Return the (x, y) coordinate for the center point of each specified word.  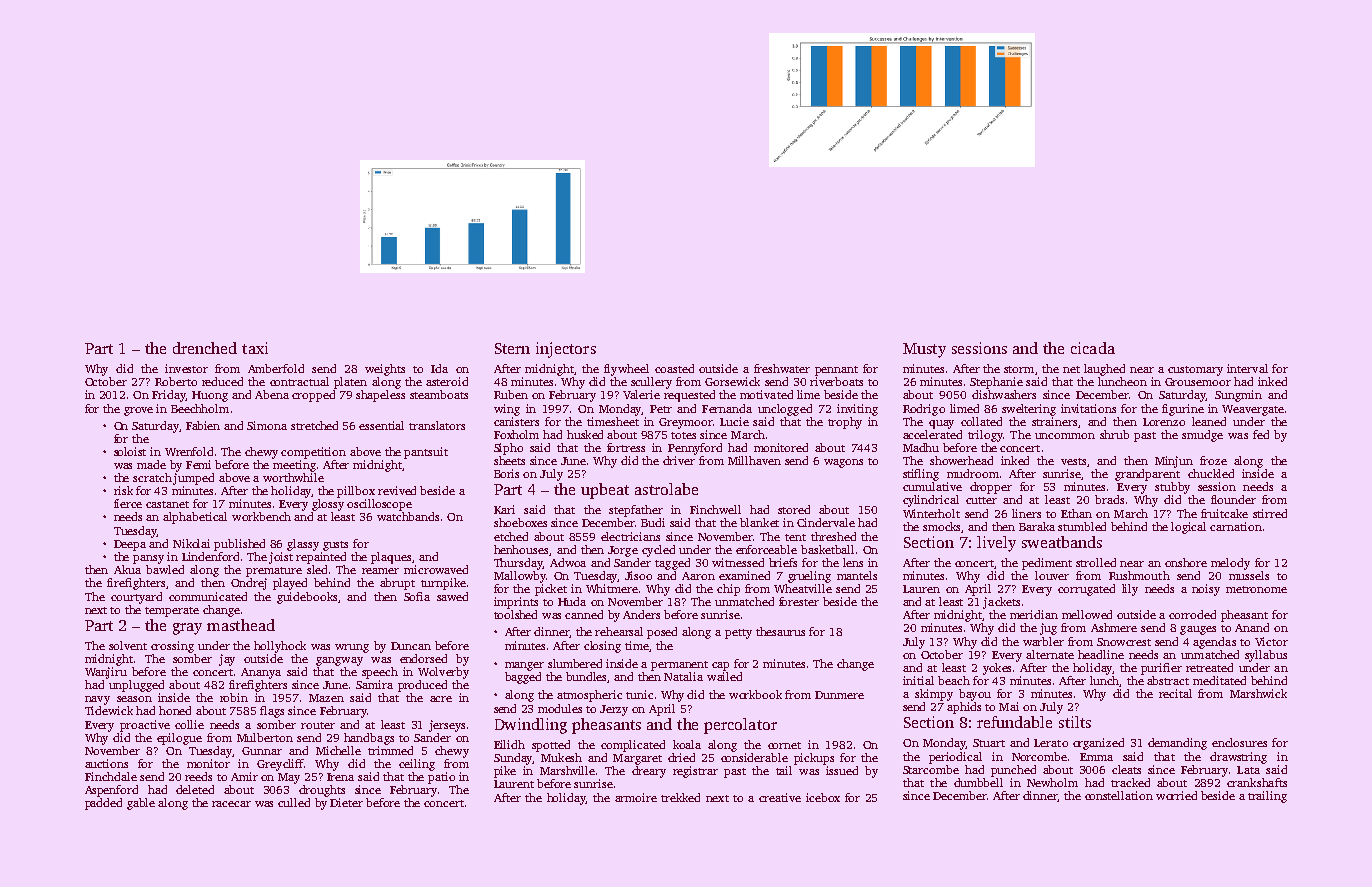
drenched (205, 348)
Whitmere (612, 588)
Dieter (346, 802)
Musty (924, 350)
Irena (340, 777)
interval (1247, 368)
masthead (241, 625)
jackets (1001, 603)
